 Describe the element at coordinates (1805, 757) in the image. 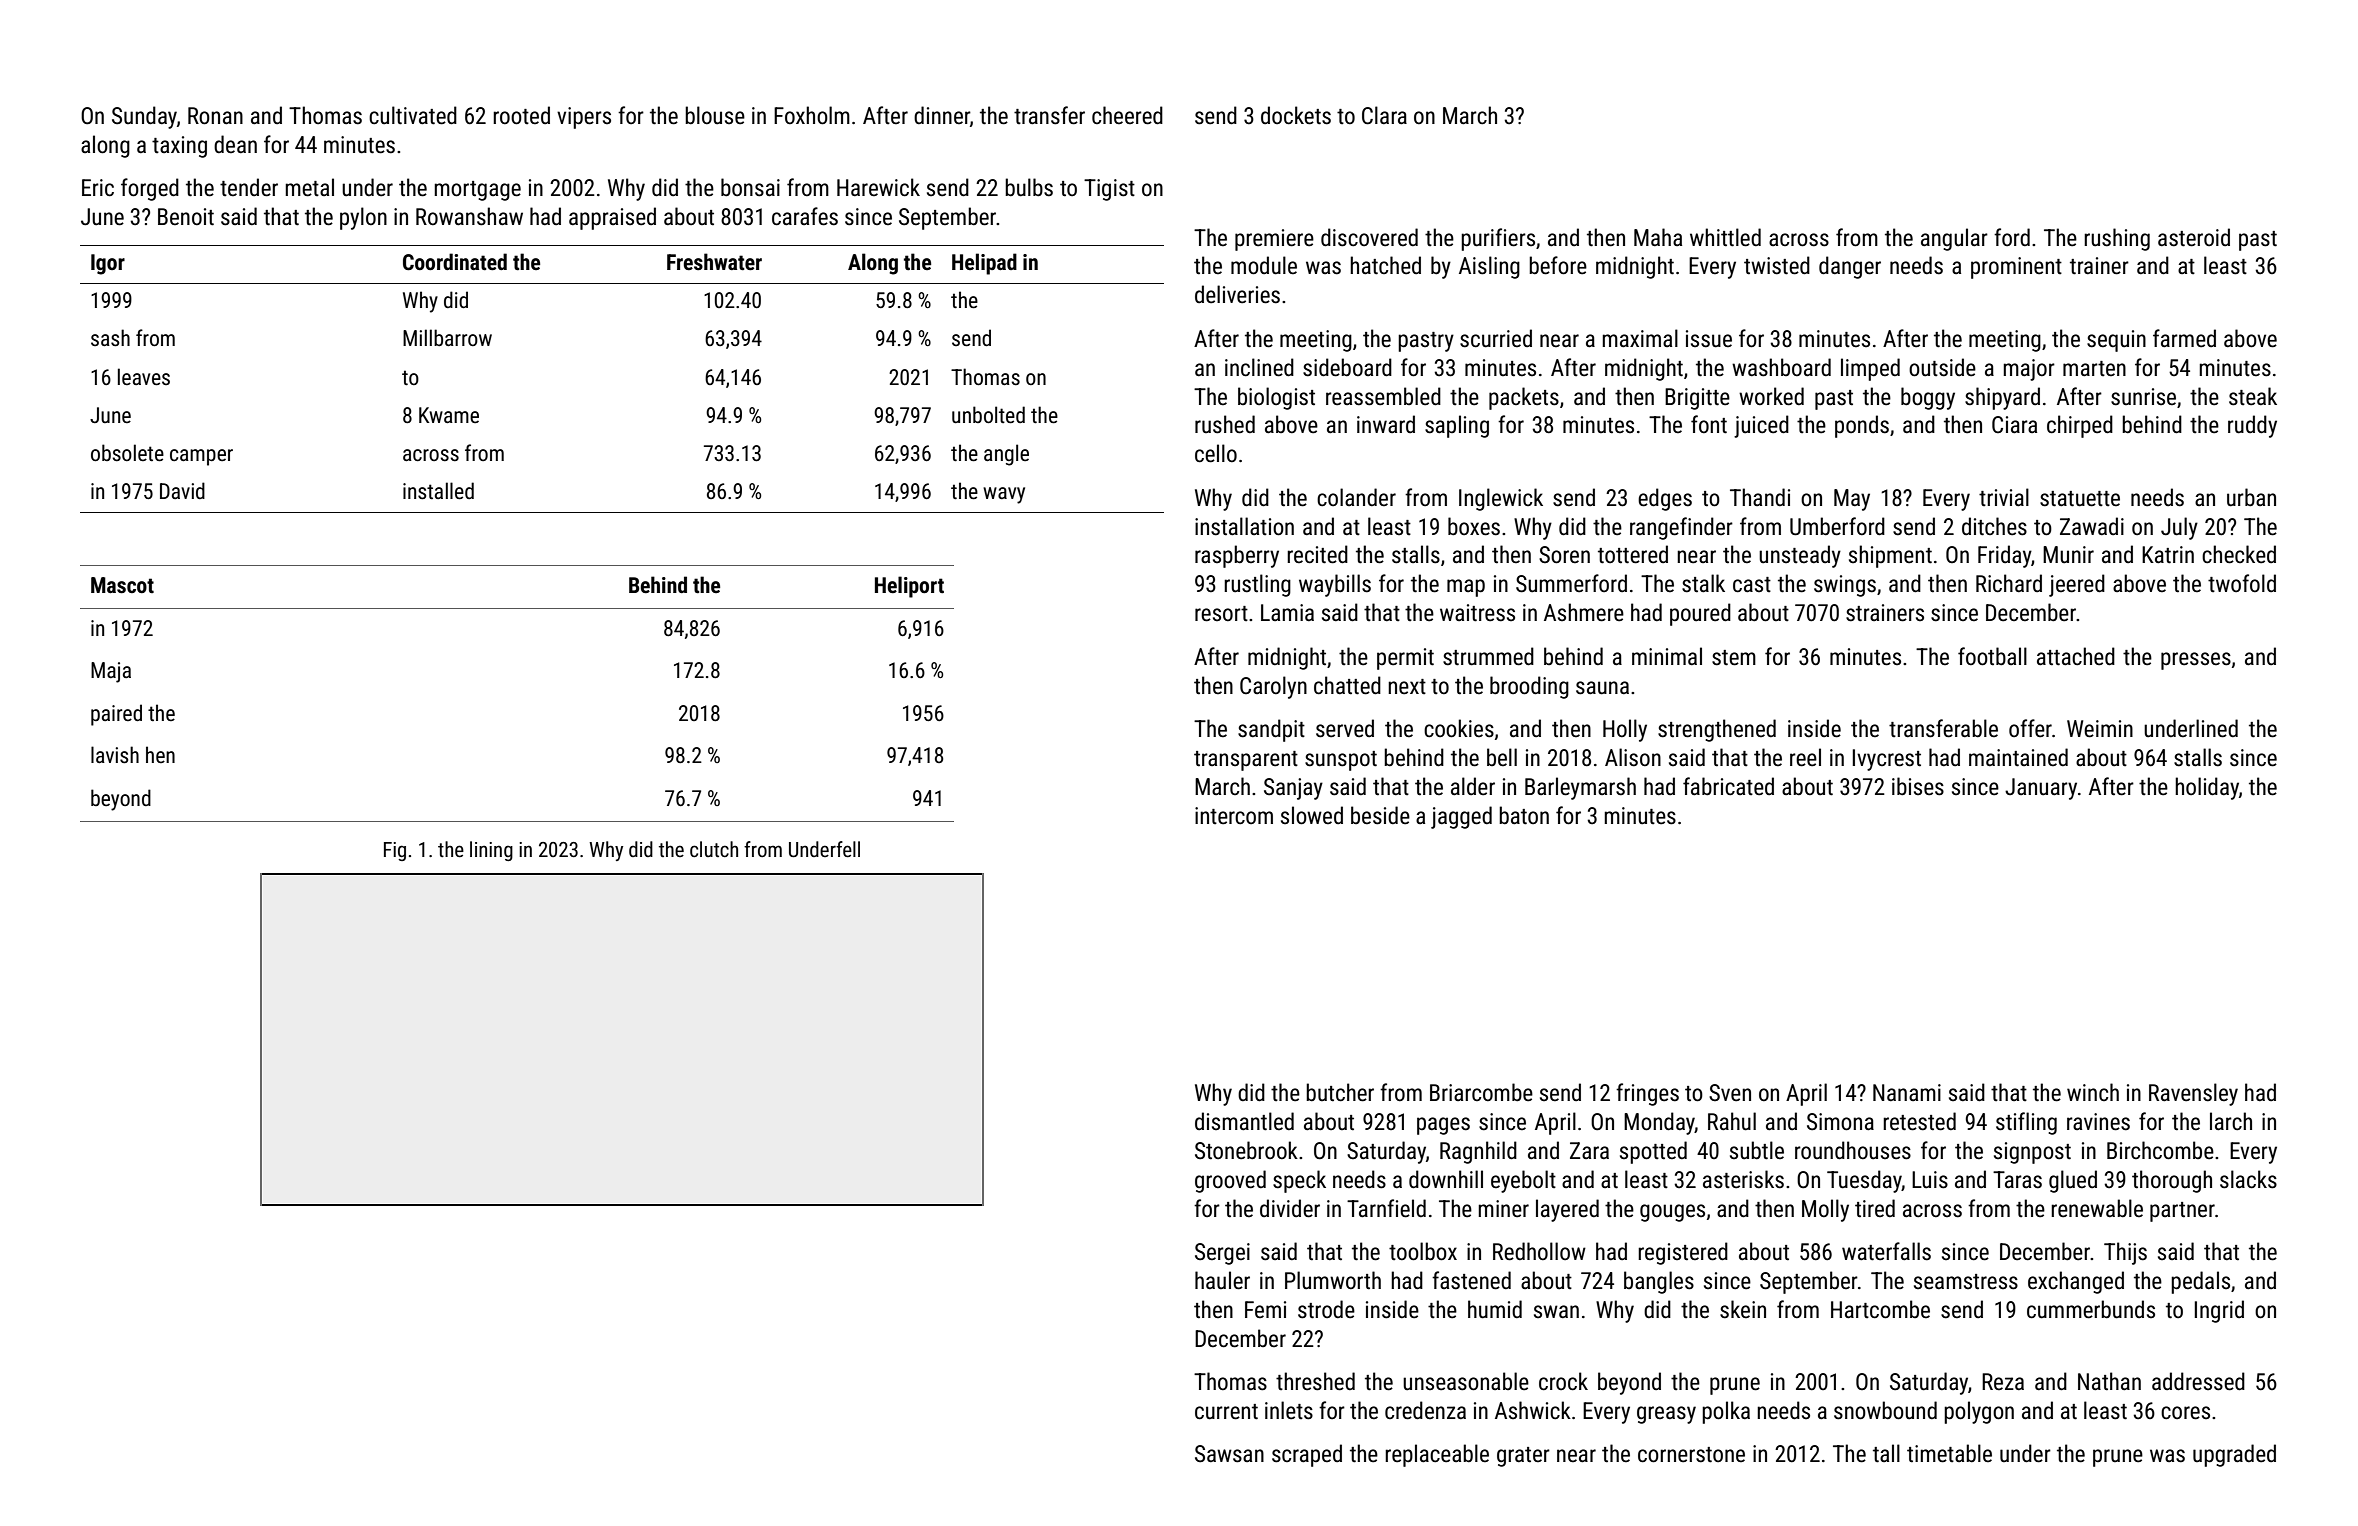

I see `reel` at that location.
